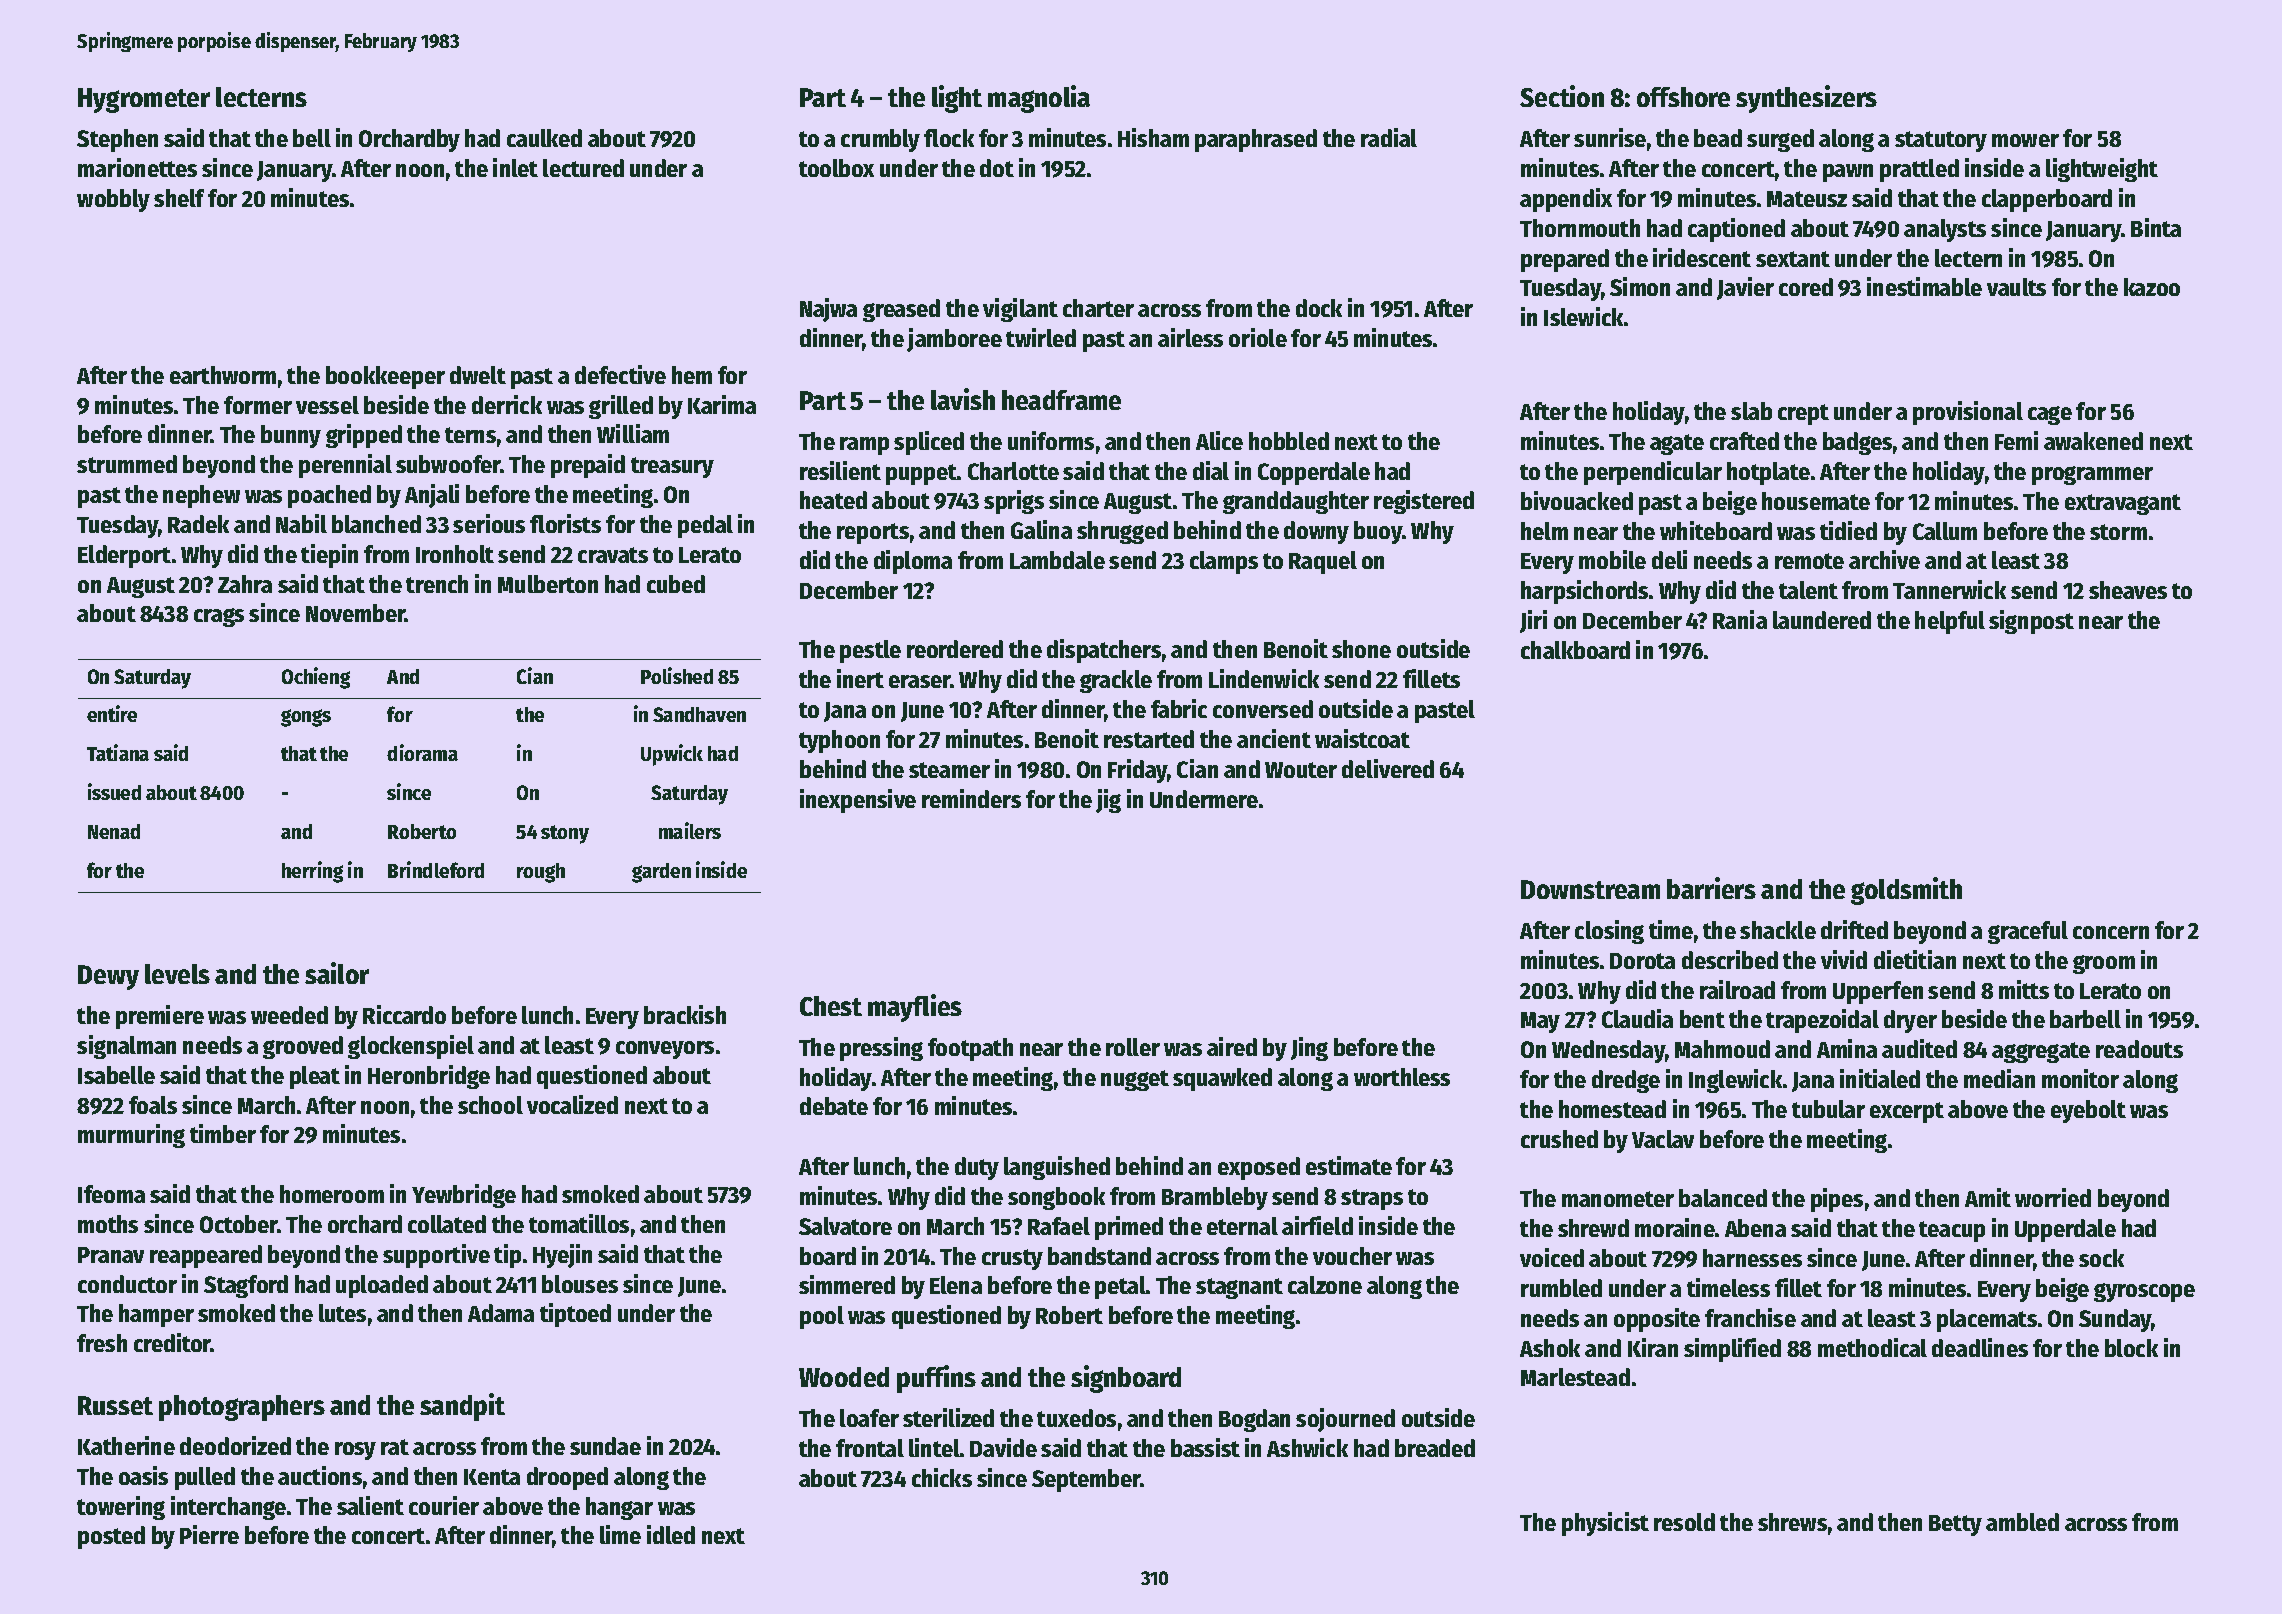 This screenshot has height=1614, width=2282. I want to click on September, so click(1086, 1480).
